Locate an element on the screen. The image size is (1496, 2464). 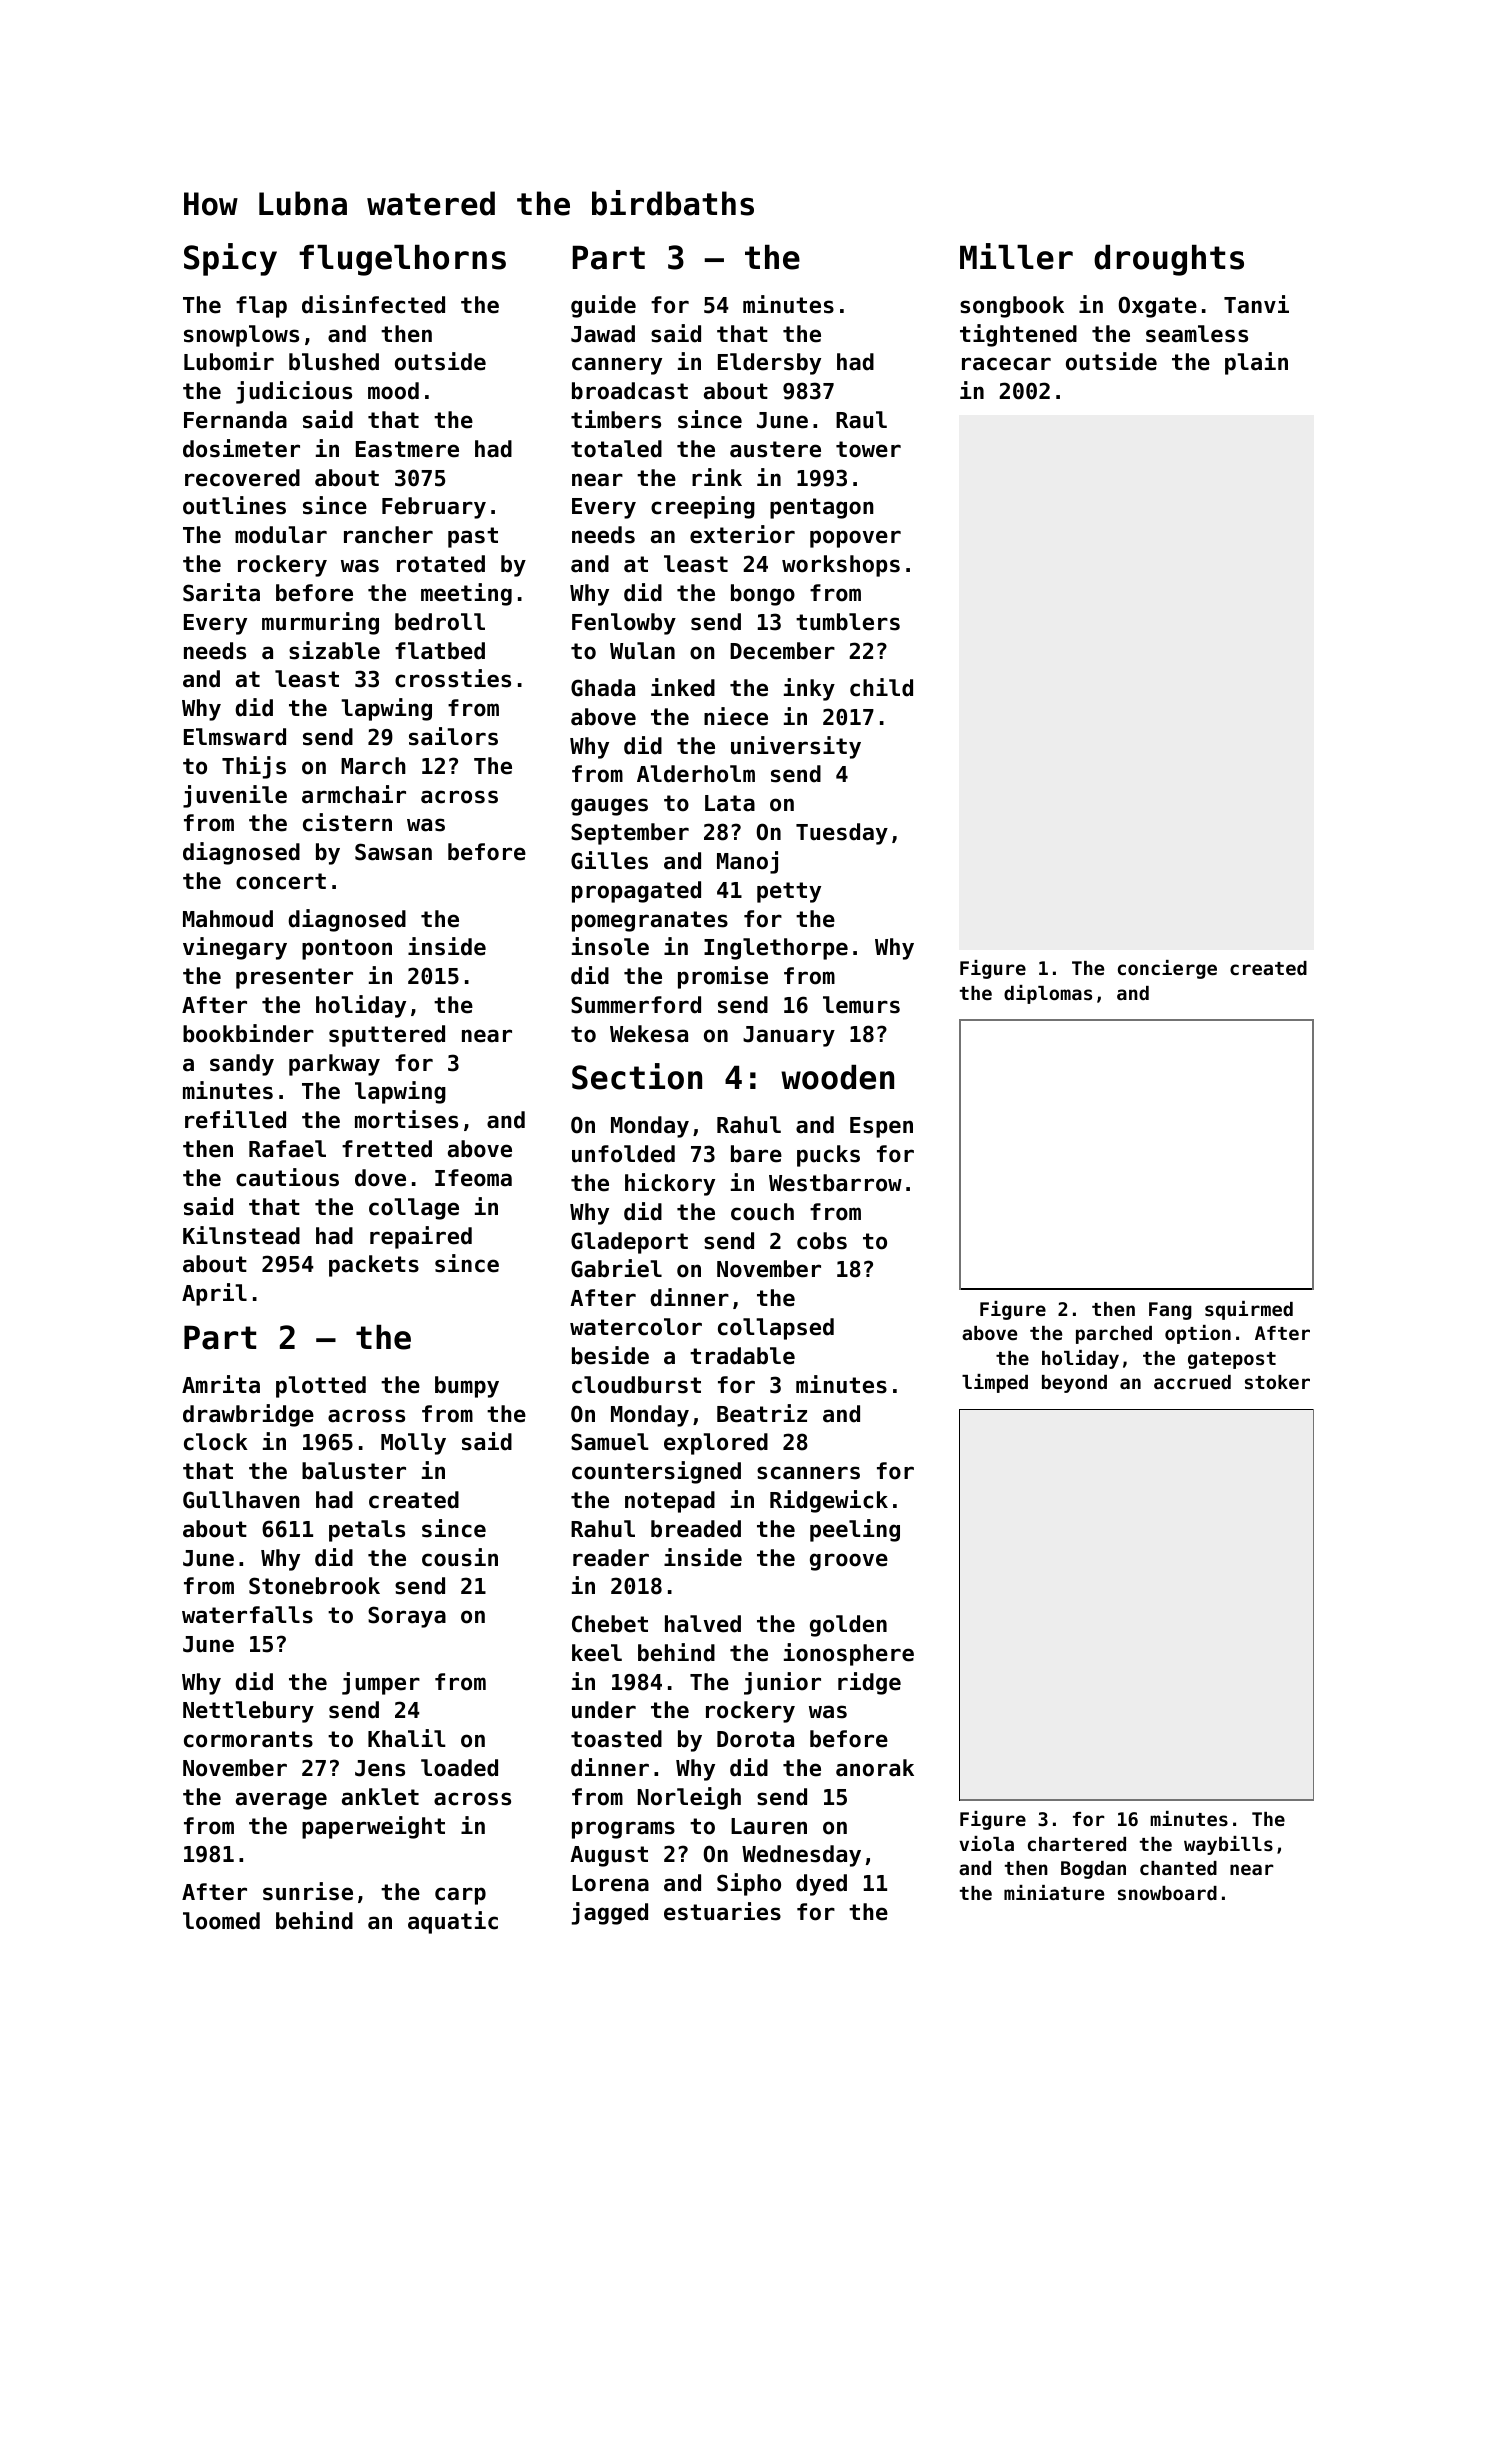
cousin is located at coordinates (460, 1557).
